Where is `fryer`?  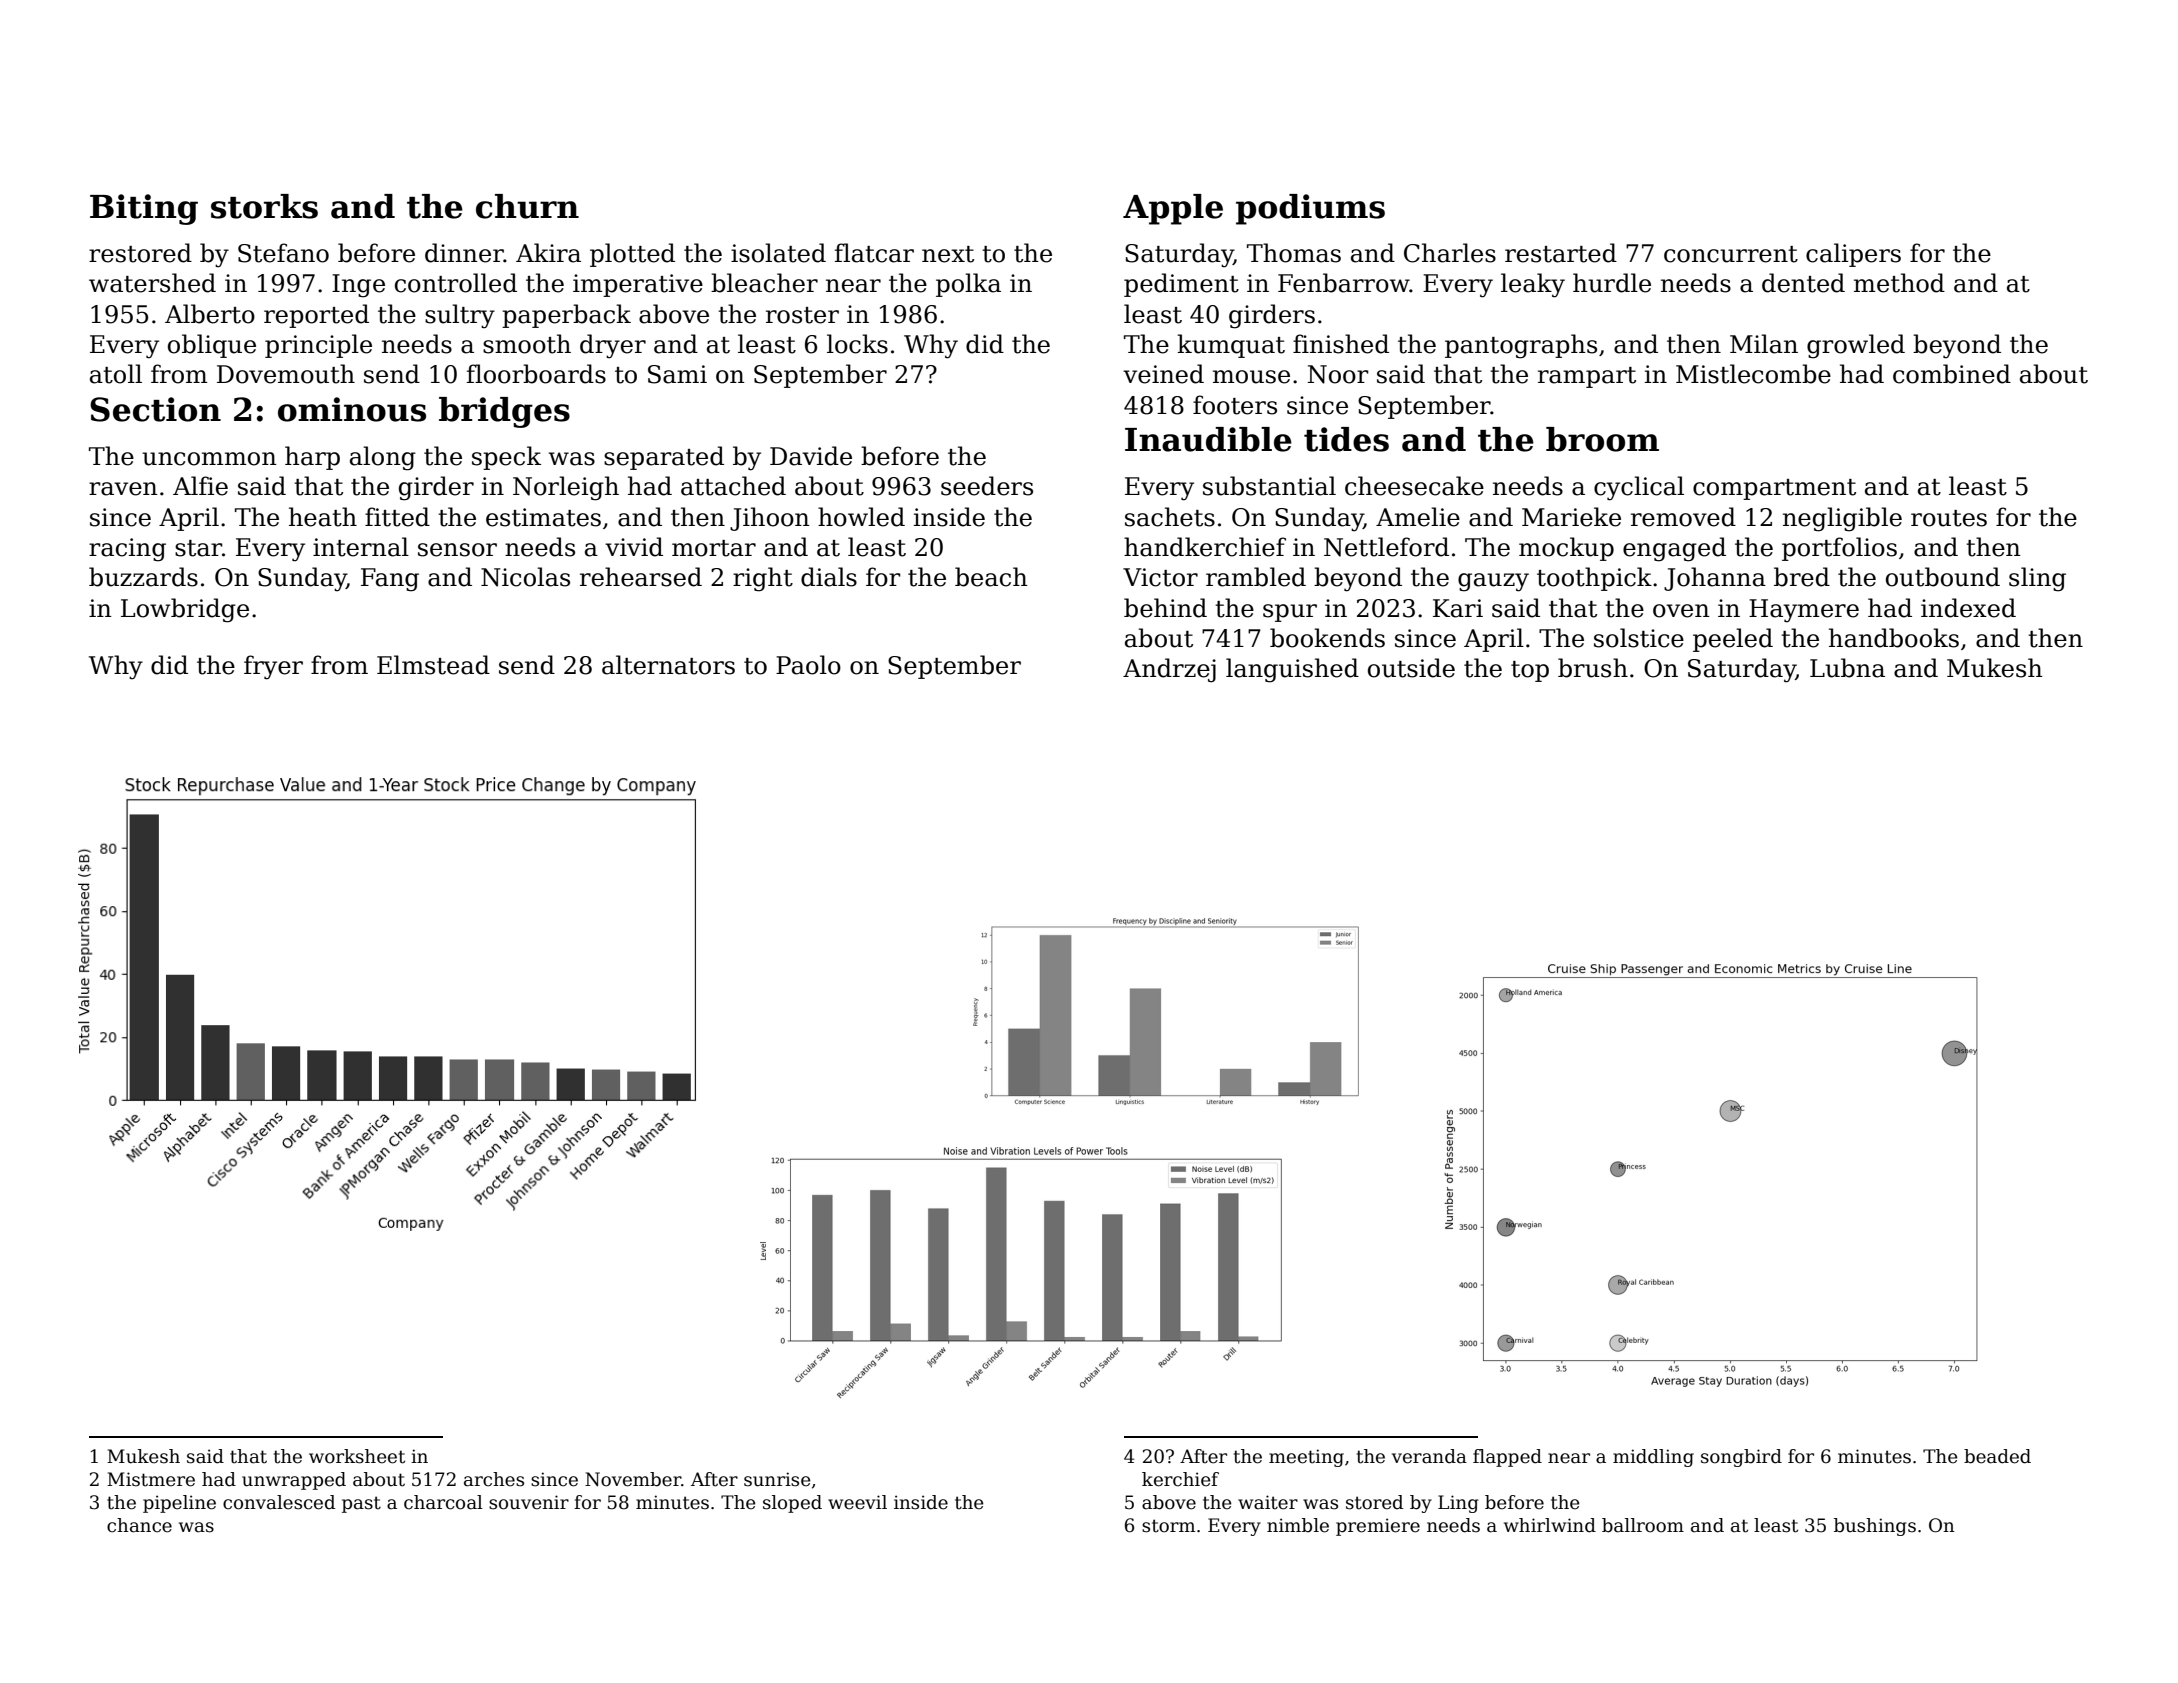
fryer is located at coordinates (273, 667).
